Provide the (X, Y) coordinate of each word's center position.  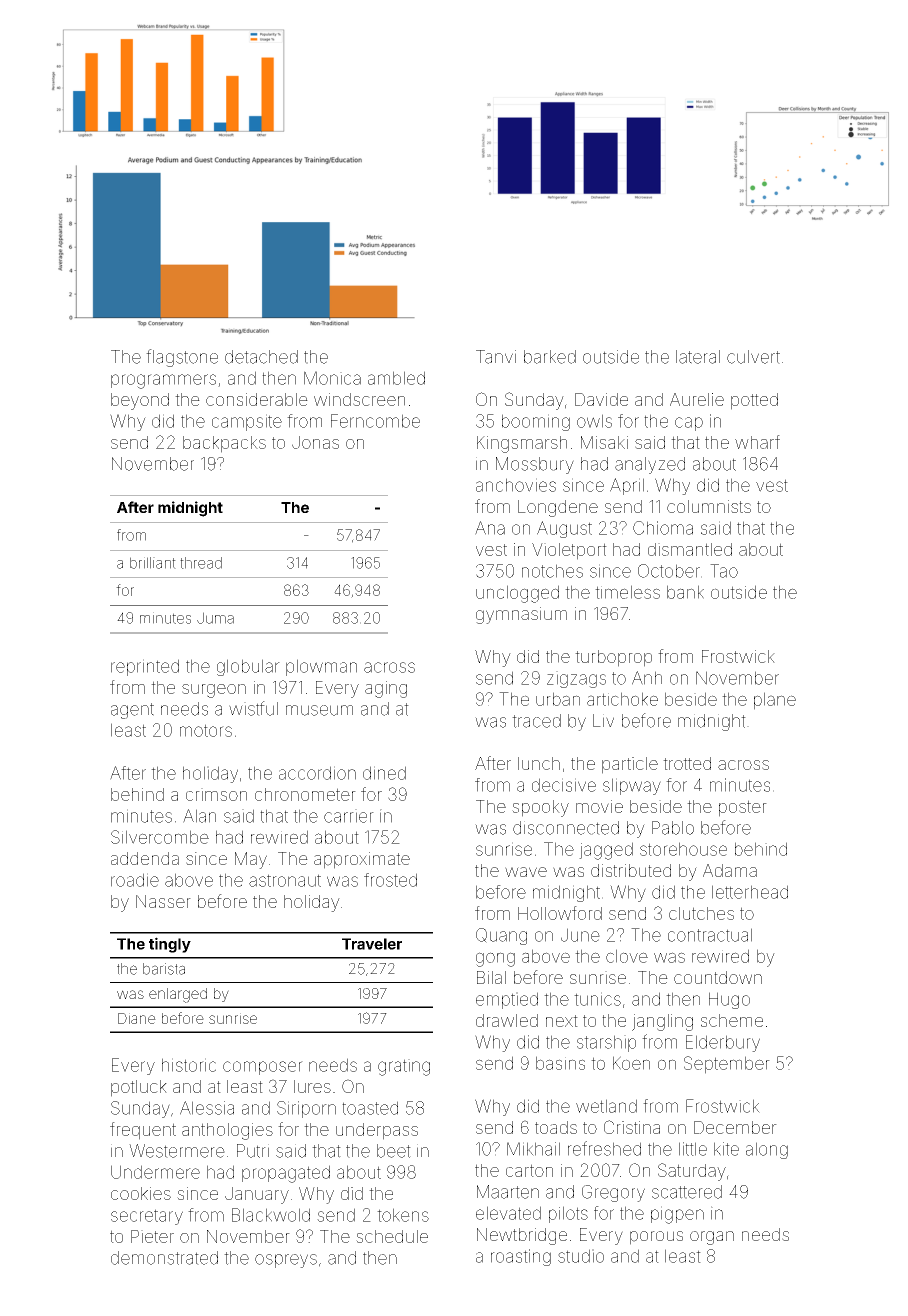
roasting (521, 1257)
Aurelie (697, 399)
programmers (163, 381)
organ (712, 1238)
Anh (647, 678)
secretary (147, 1217)
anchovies (516, 485)
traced (536, 721)
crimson (216, 794)
